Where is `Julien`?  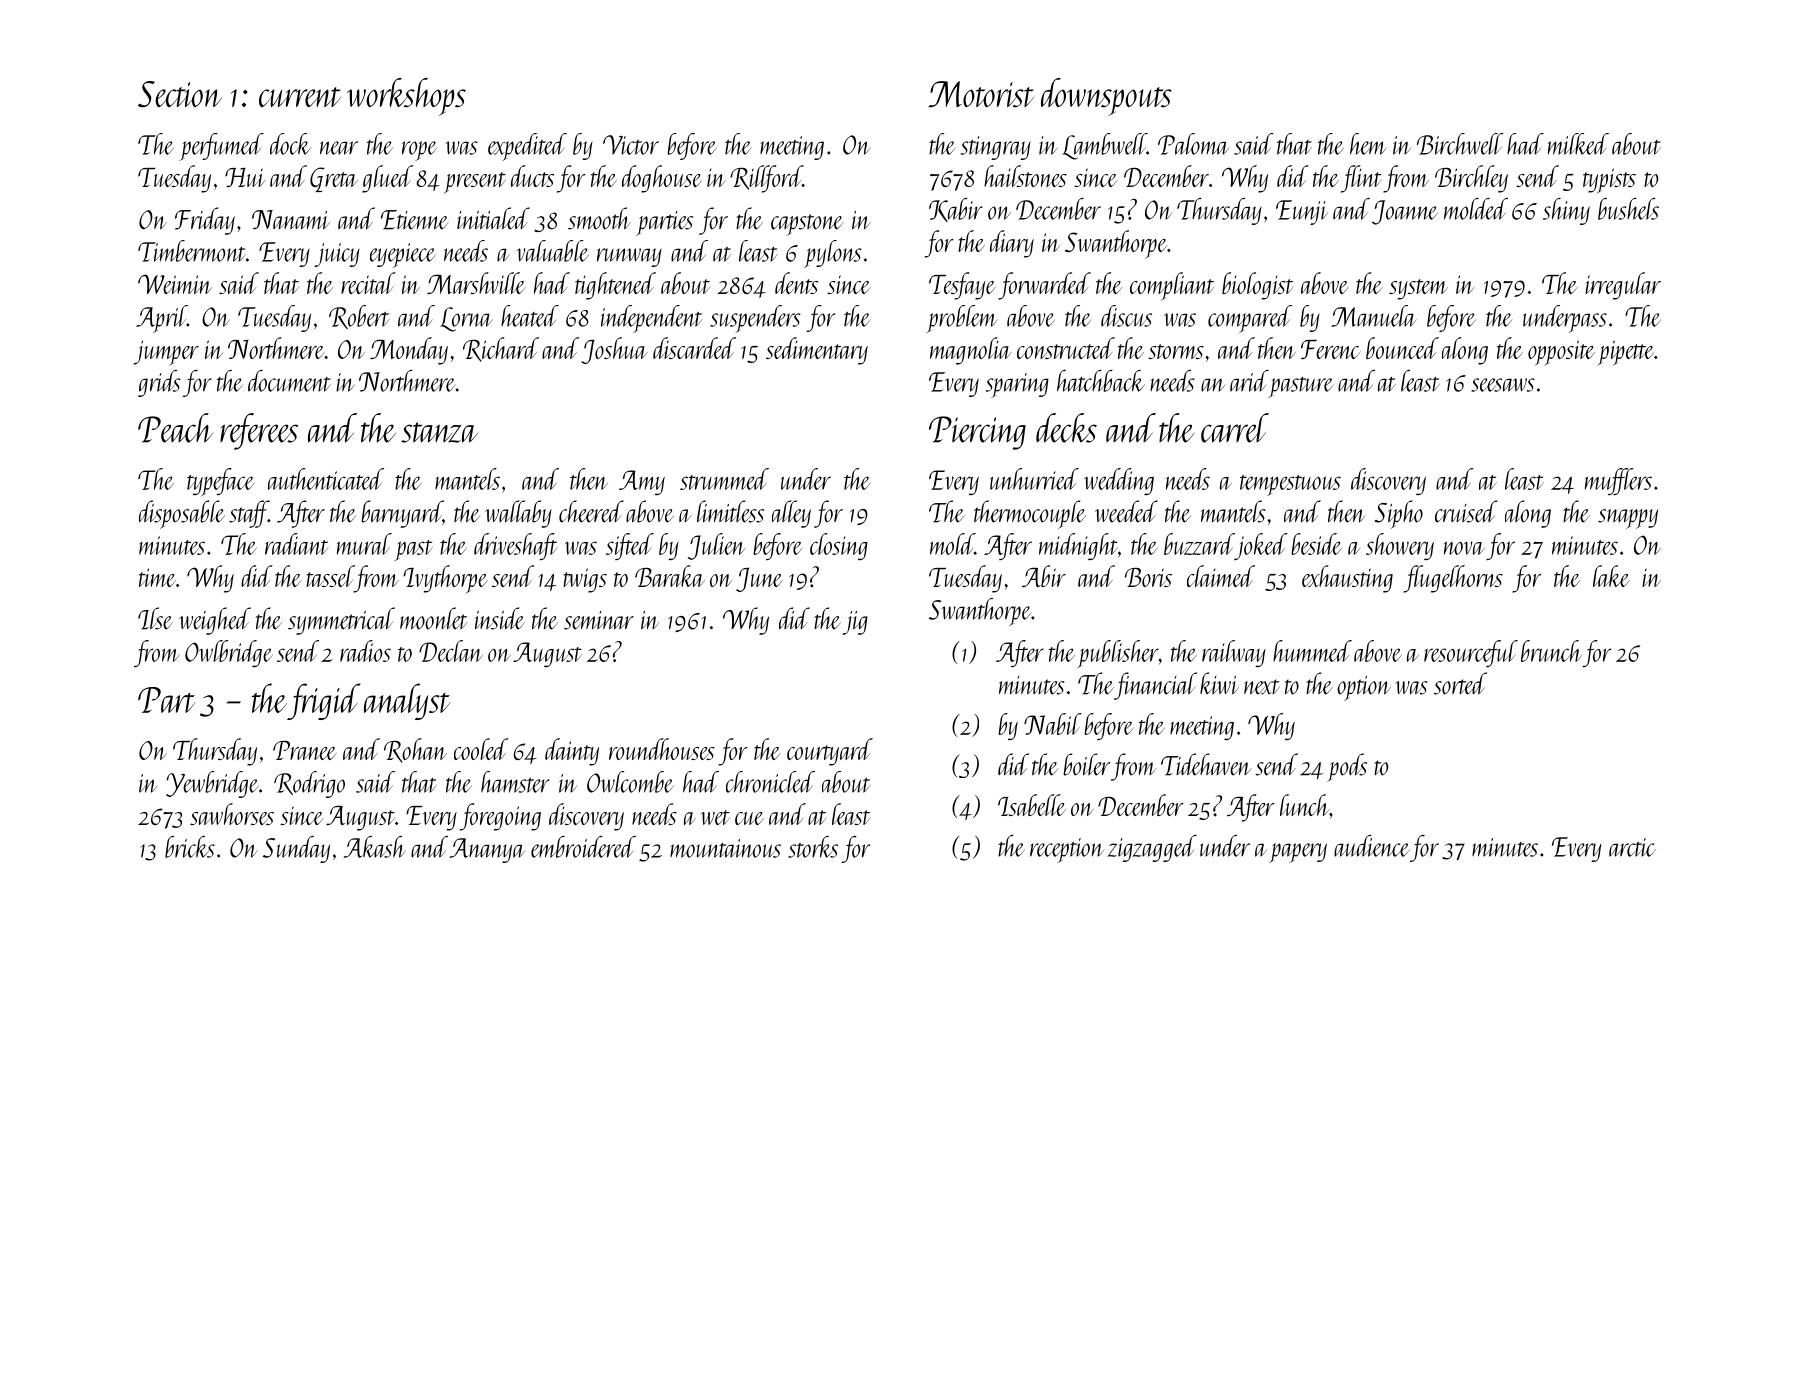 Julien is located at coordinates (716, 546).
